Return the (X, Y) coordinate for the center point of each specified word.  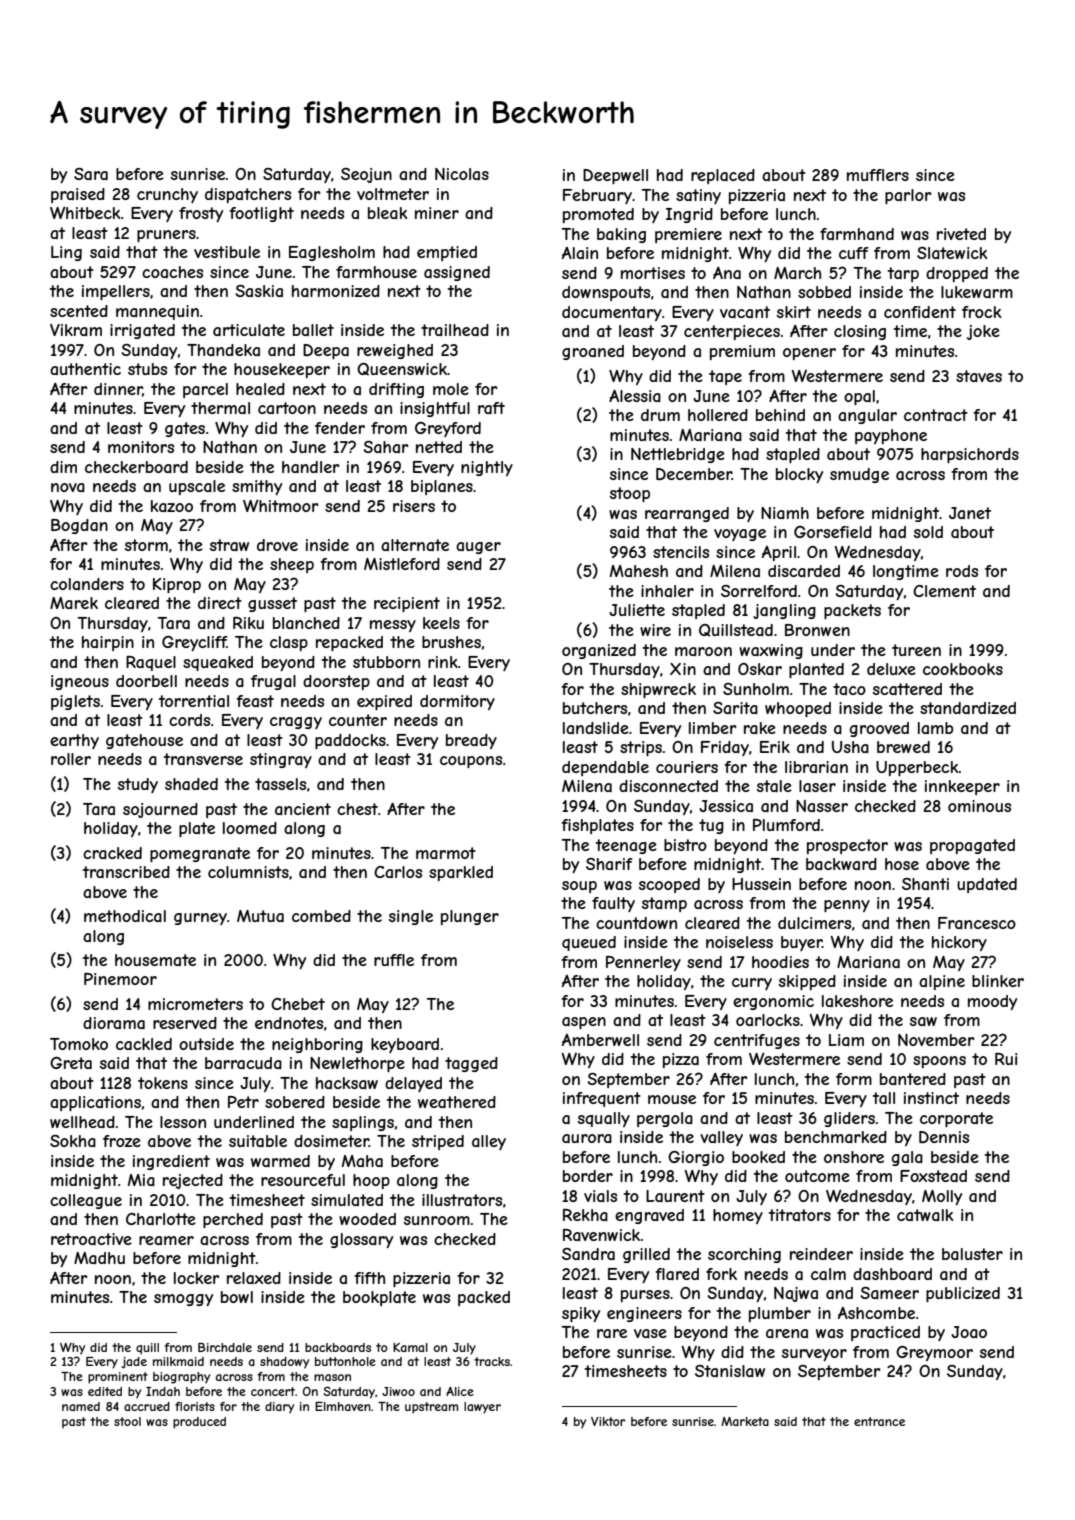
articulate (249, 330)
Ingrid (689, 215)
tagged (471, 1064)
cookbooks (963, 669)
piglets (75, 702)
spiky (581, 1314)
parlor (908, 196)
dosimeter (331, 1141)
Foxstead (933, 1176)
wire (655, 630)
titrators (800, 1215)
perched (233, 1220)
